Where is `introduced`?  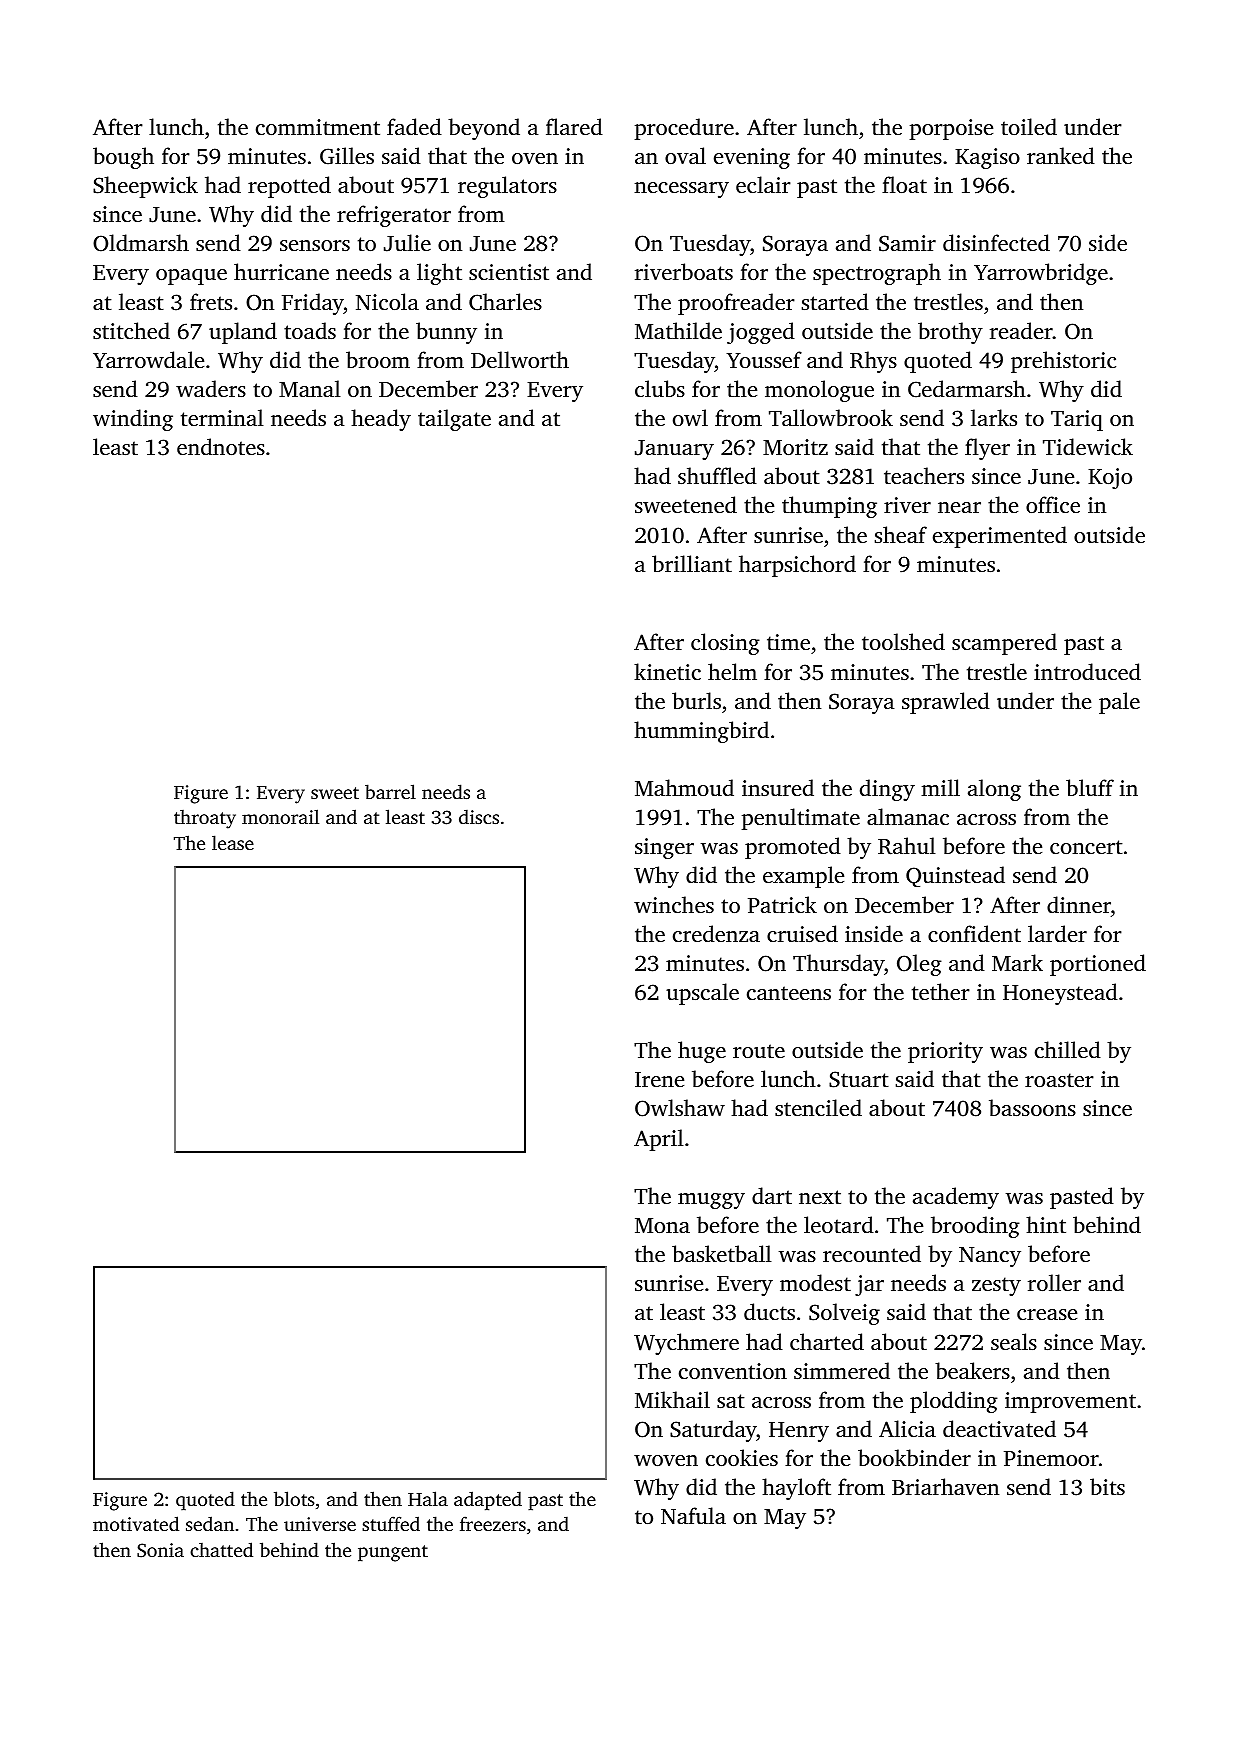 introduced is located at coordinates (1087, 671).
